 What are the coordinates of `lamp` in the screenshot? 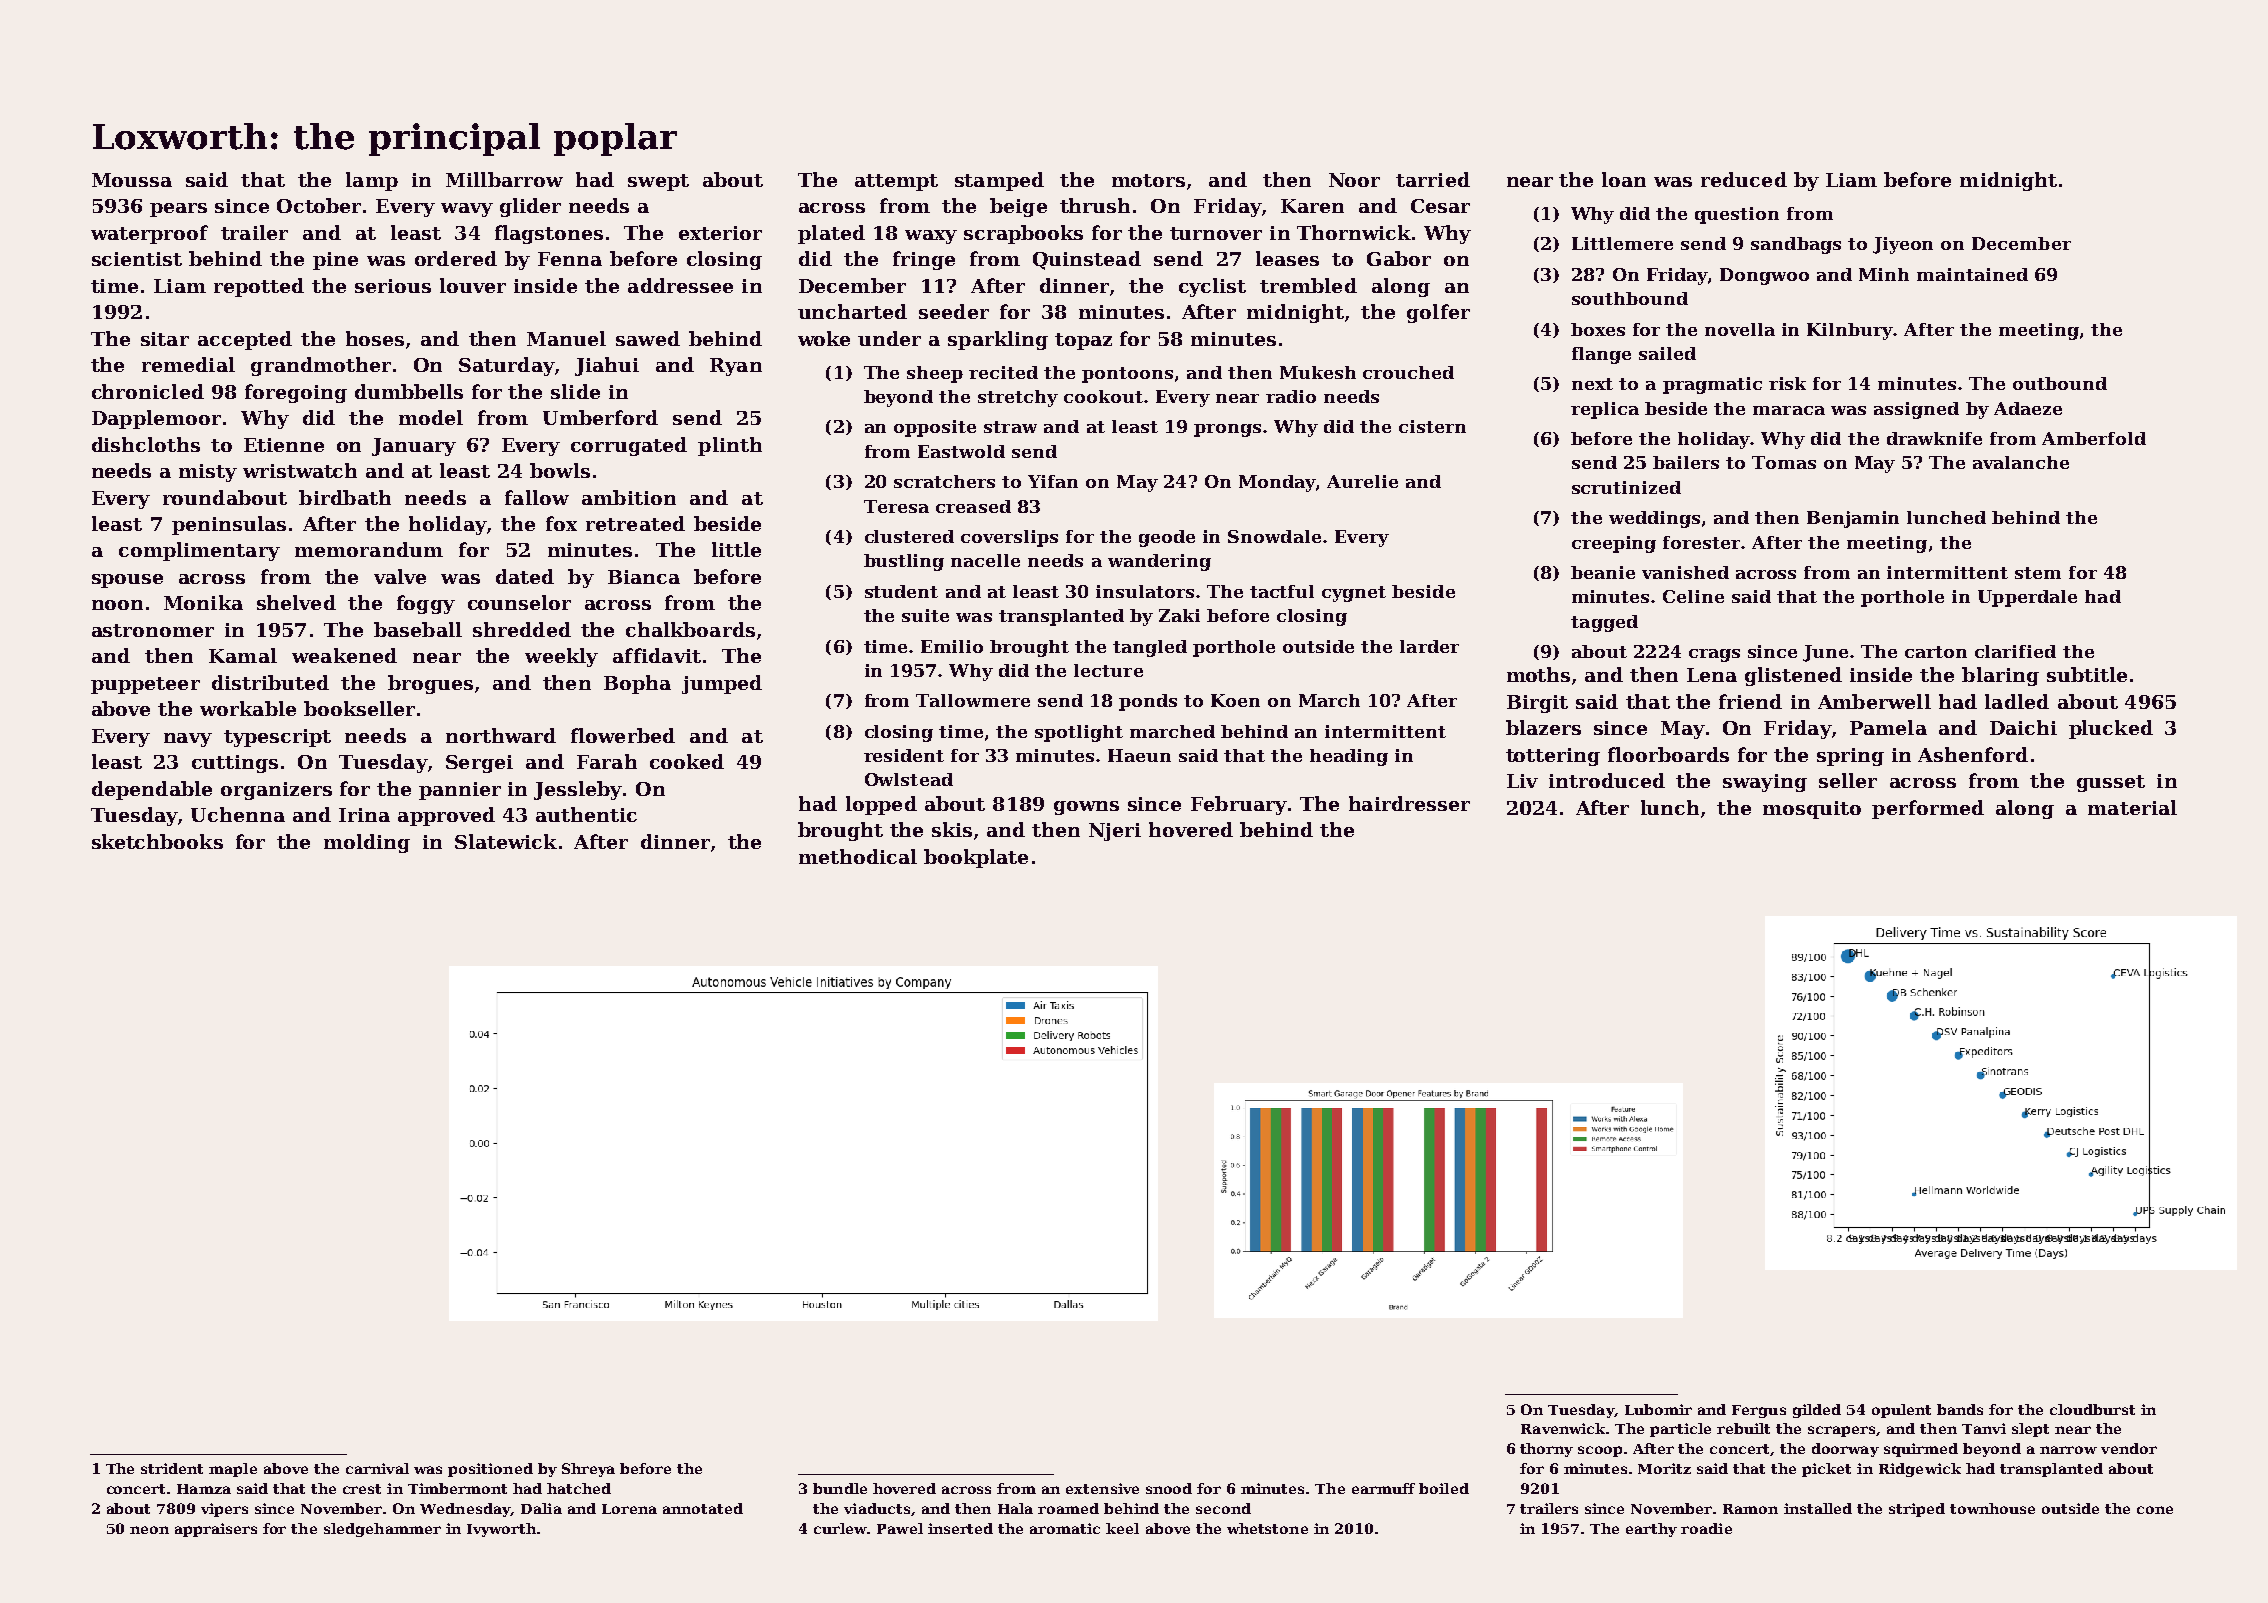 It's located at (372, 181).
